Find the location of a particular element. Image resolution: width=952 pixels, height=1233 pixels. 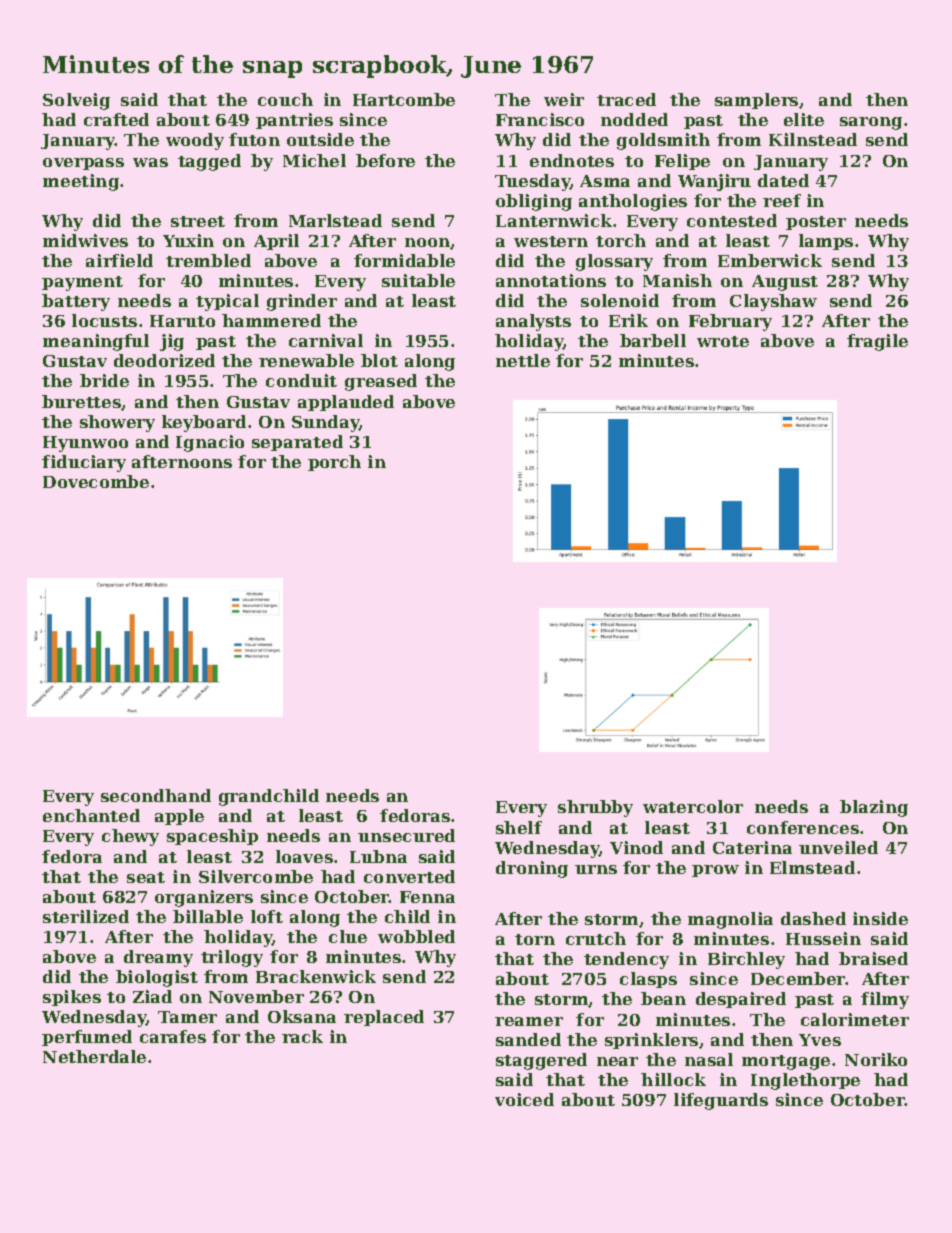

watercolor is located at coordinates (693, 806).
